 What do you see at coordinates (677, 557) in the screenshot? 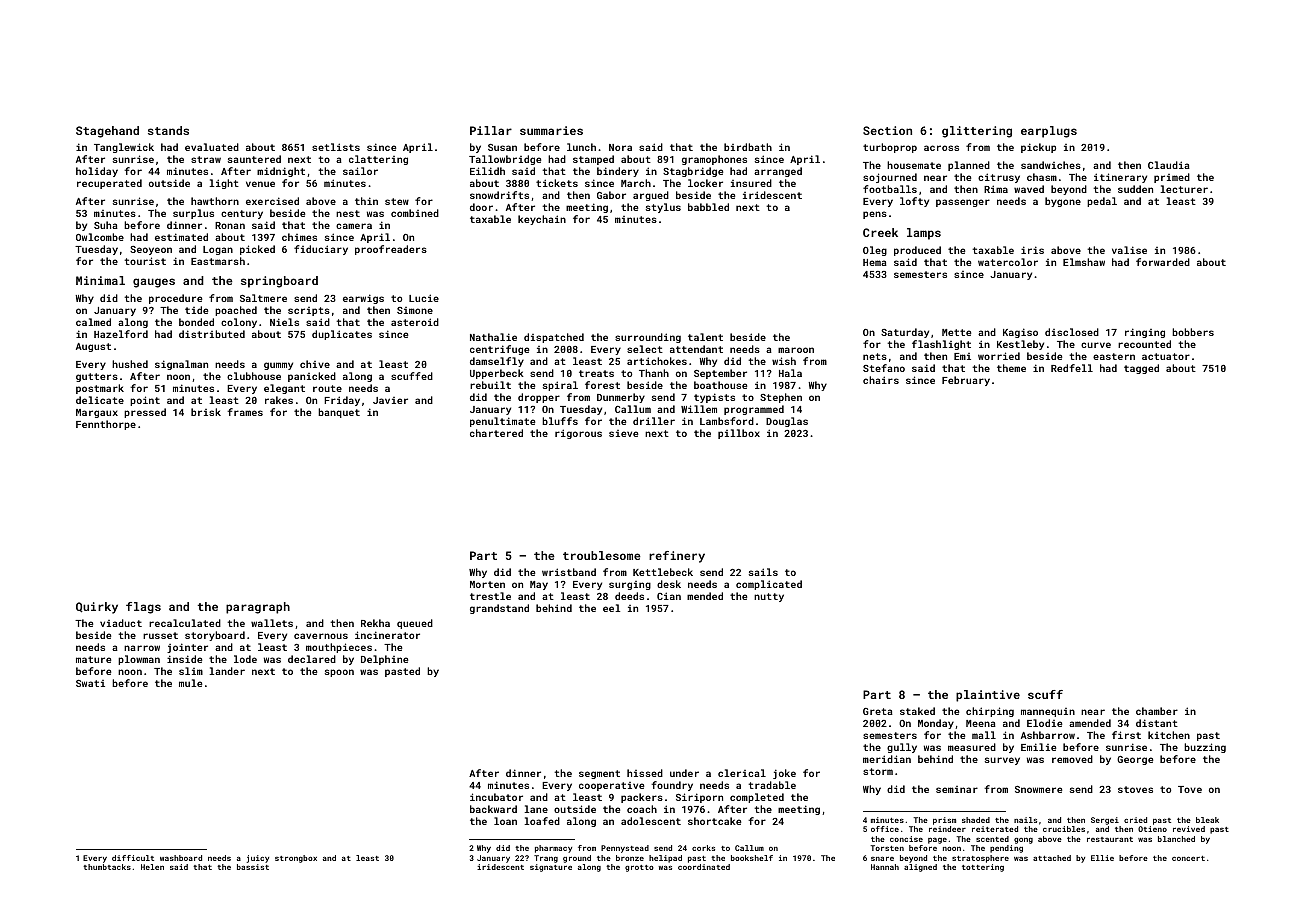
I see `refinery` at bounding box center [677, 557].
